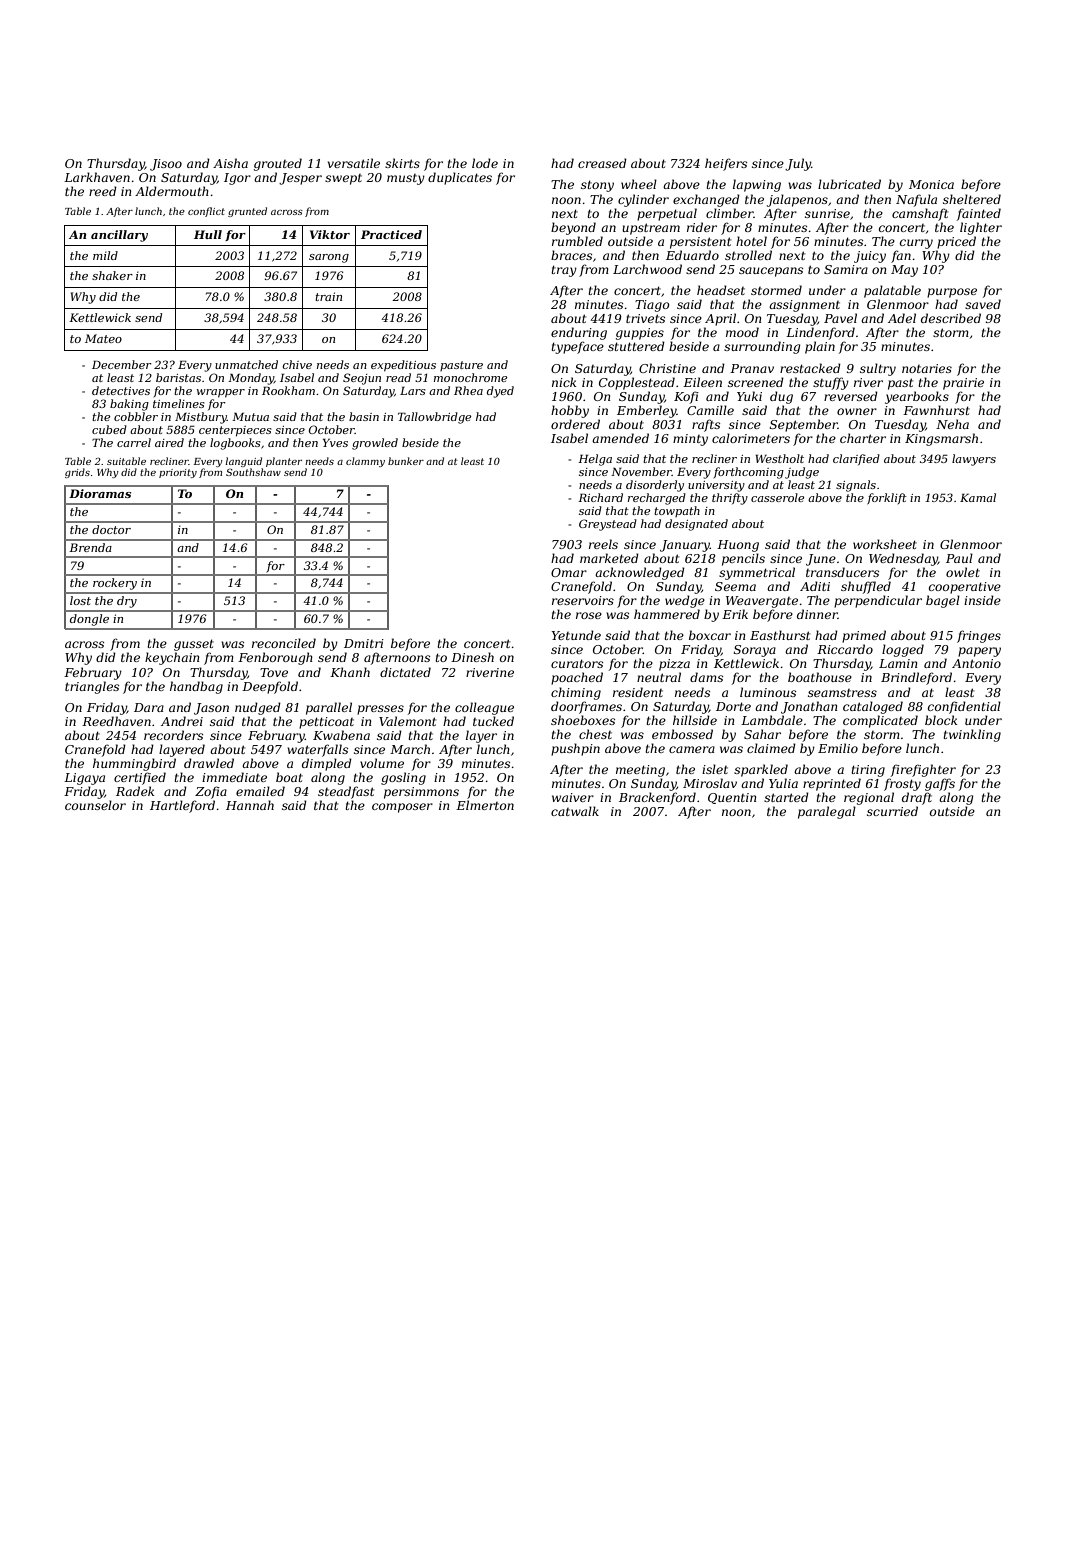 This document has height=1544, width=1066. What do you see at coordinates (77, 473) in the document?
I see `grids` at bounding box center [77, 473].
